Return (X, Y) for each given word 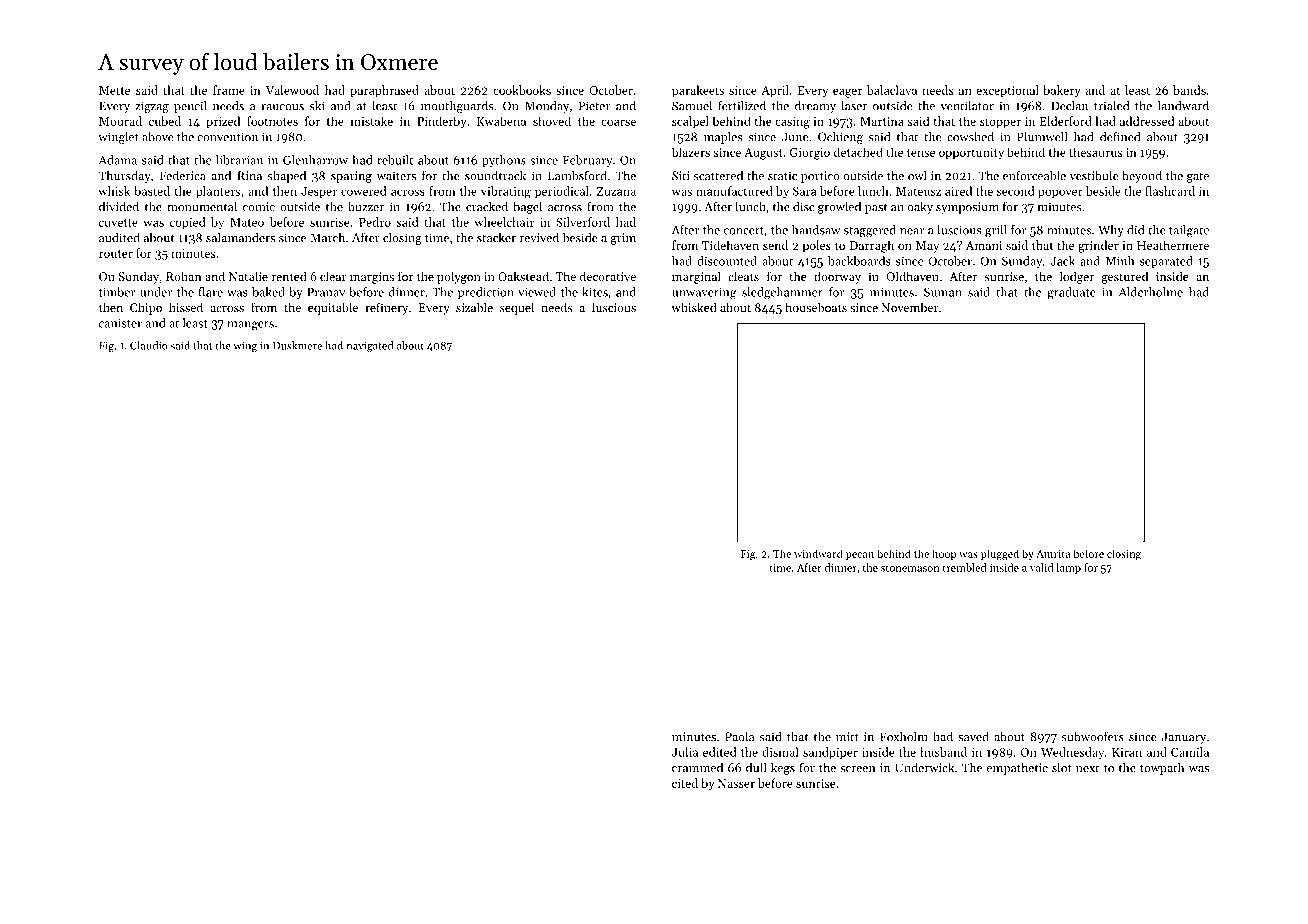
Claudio (149, 345)
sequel (517, 308)
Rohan (184, 276)
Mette (114, 90)
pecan (860, 556)
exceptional (1007, 91)
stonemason (910, 568)
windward (818, 553)
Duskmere (297, 345)
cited (685, 783)
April (775, 91)
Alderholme (1150, 292)
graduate (1072, 293)
